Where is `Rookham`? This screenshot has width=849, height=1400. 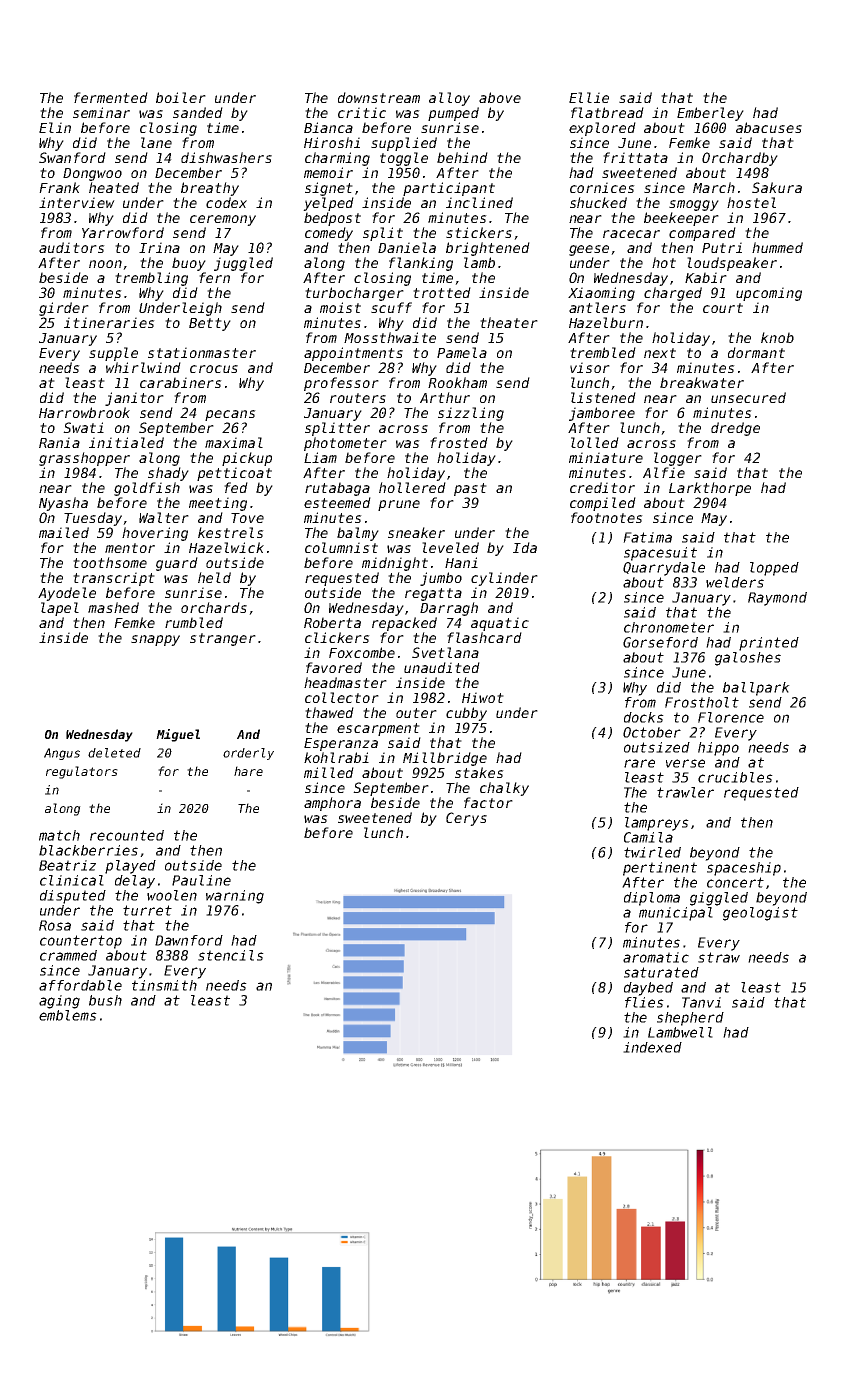 Rookham is located at coordinates (457, 382).
